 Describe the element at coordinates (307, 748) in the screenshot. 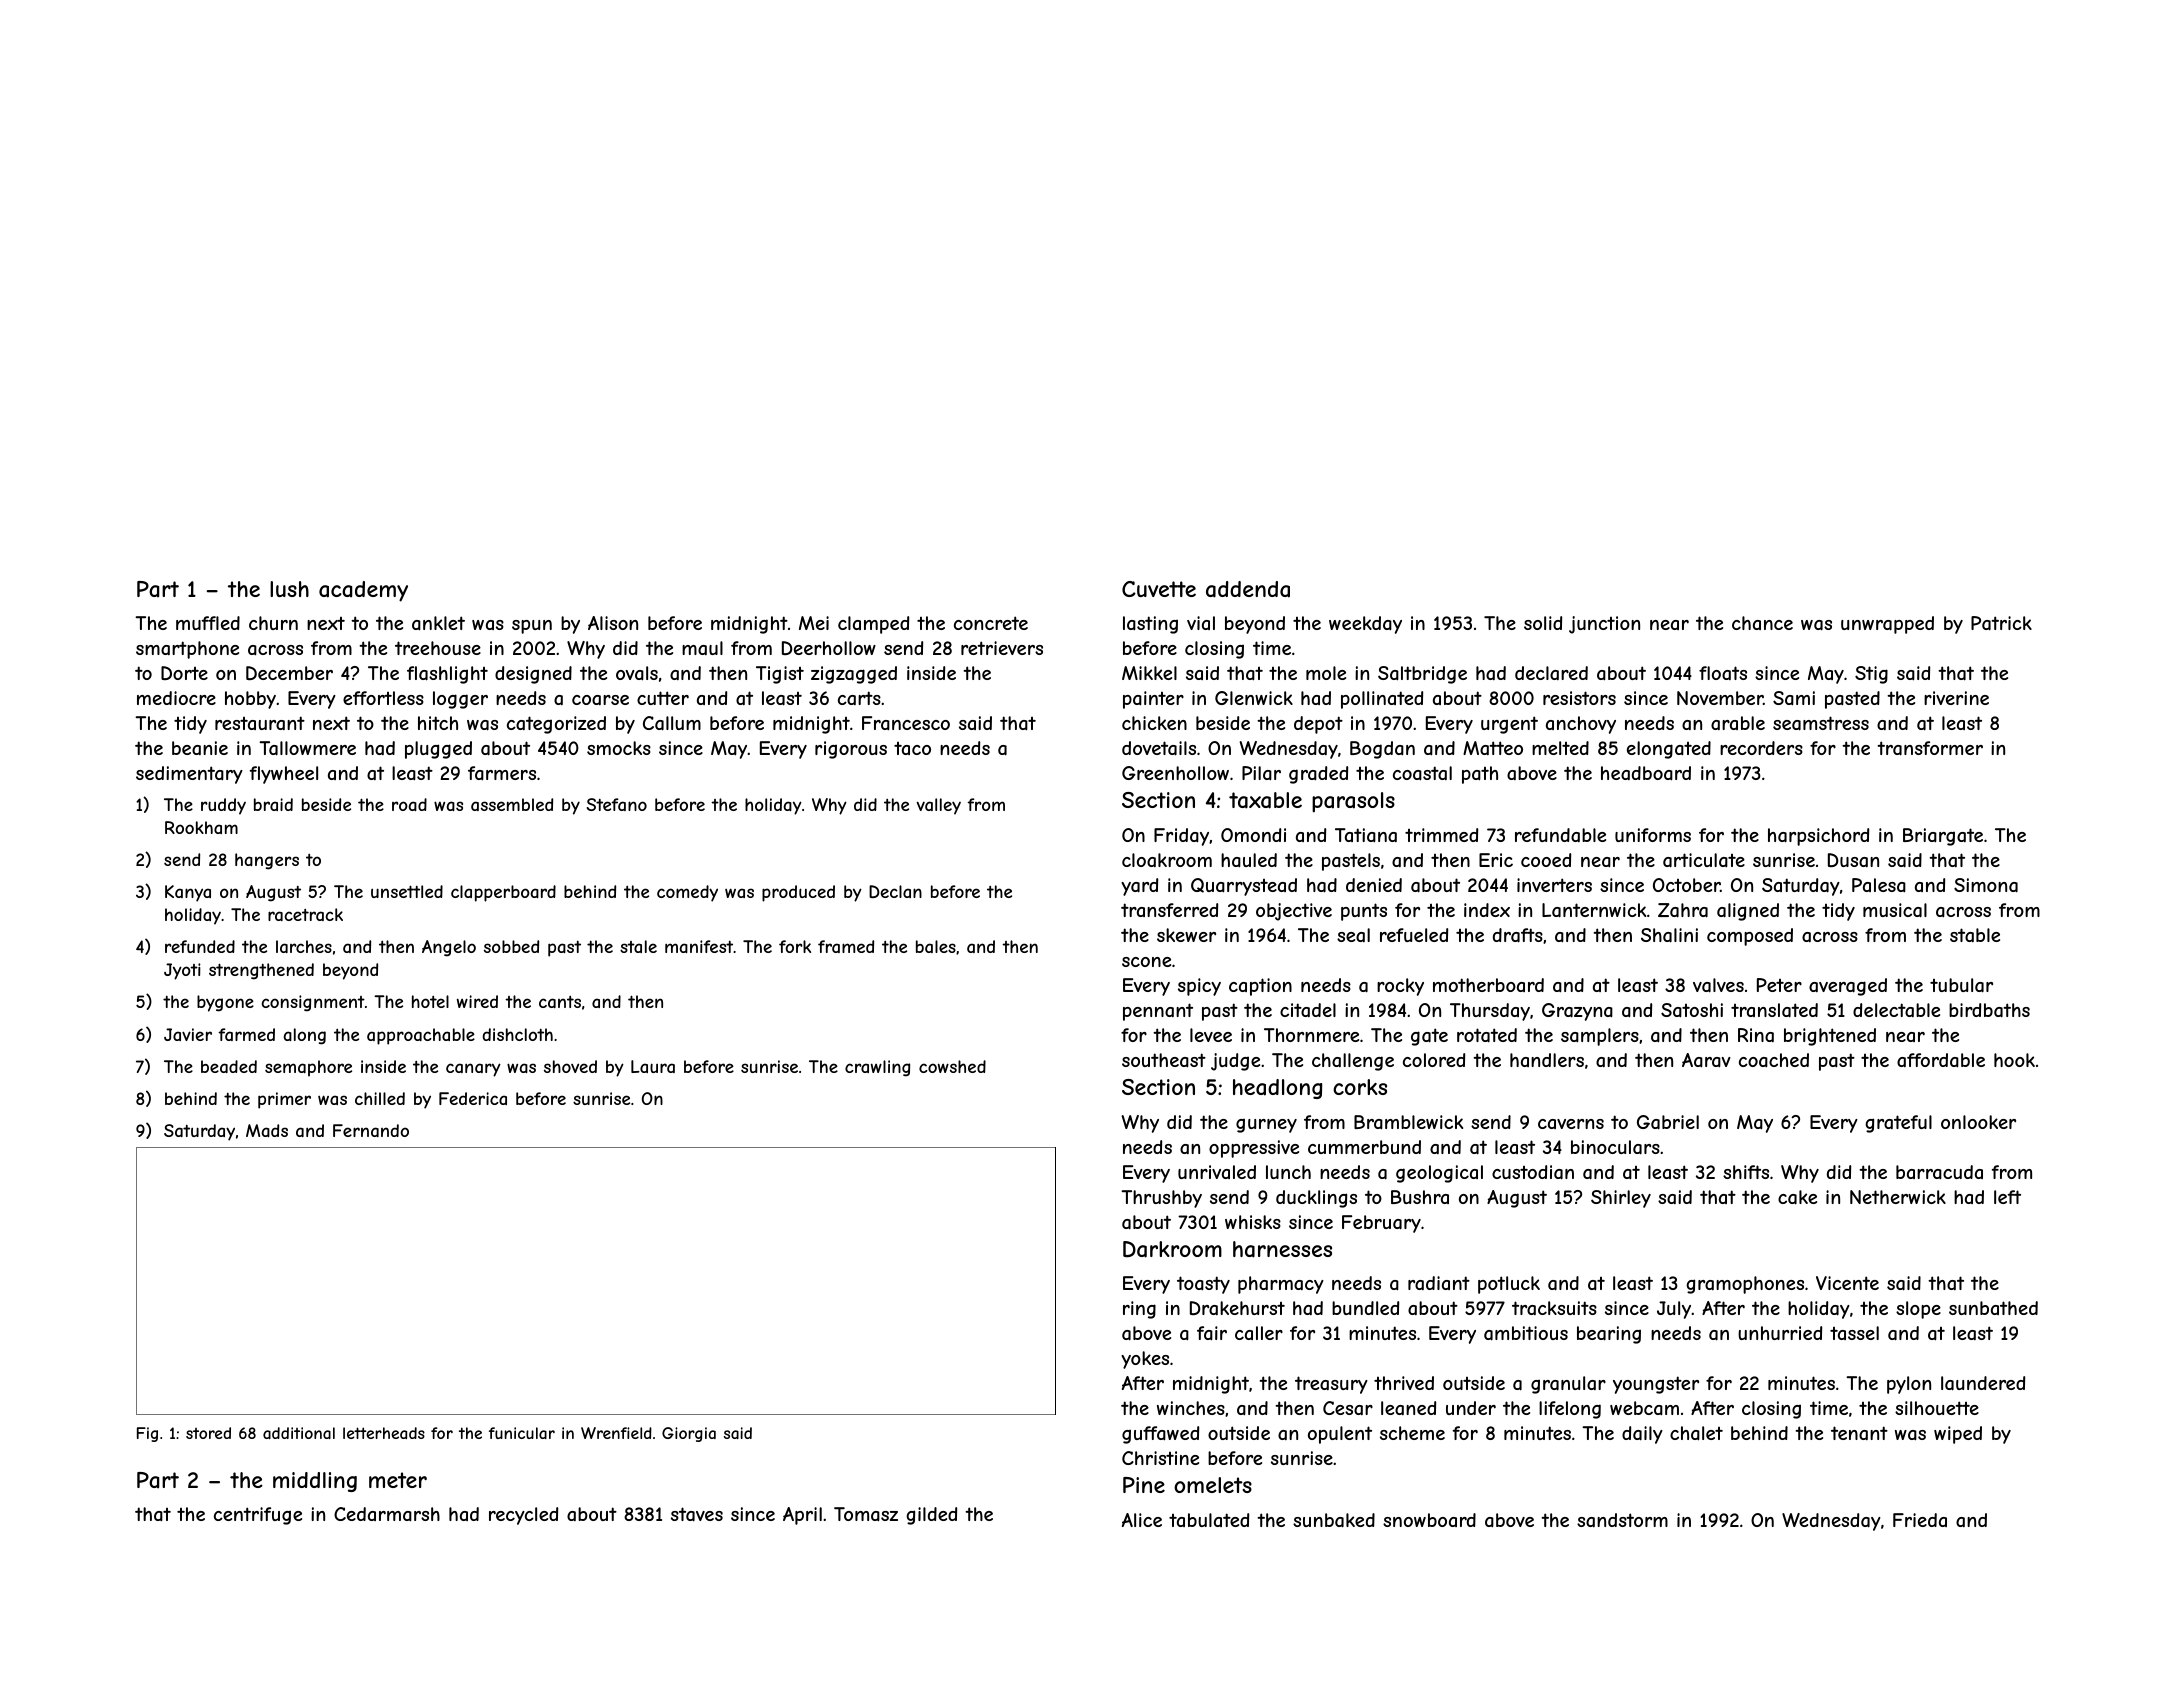

I see `Tallowmere` at that location.
